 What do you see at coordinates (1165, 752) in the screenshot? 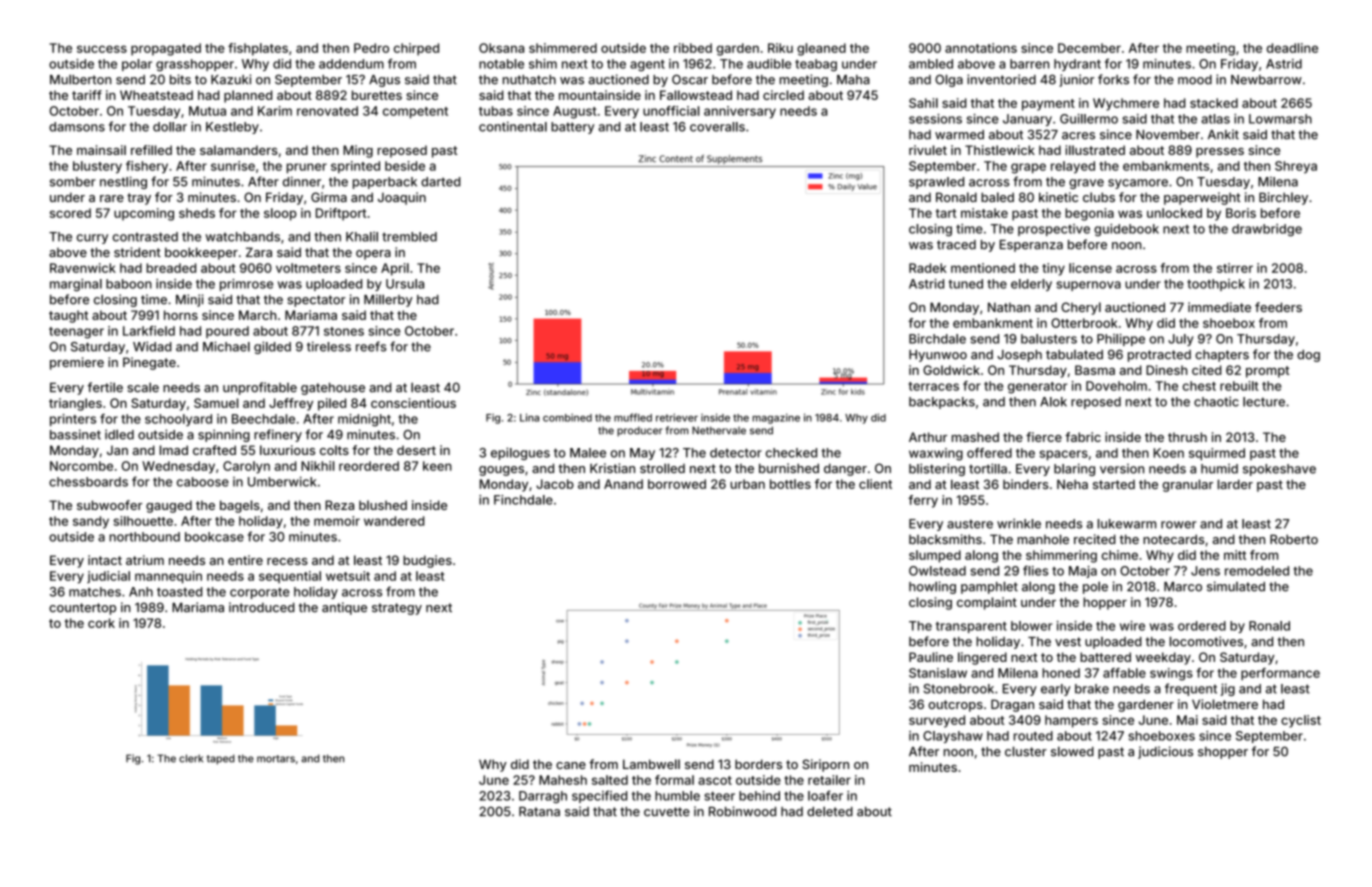
I see `judicious` at bounding box center [1165, 752].
